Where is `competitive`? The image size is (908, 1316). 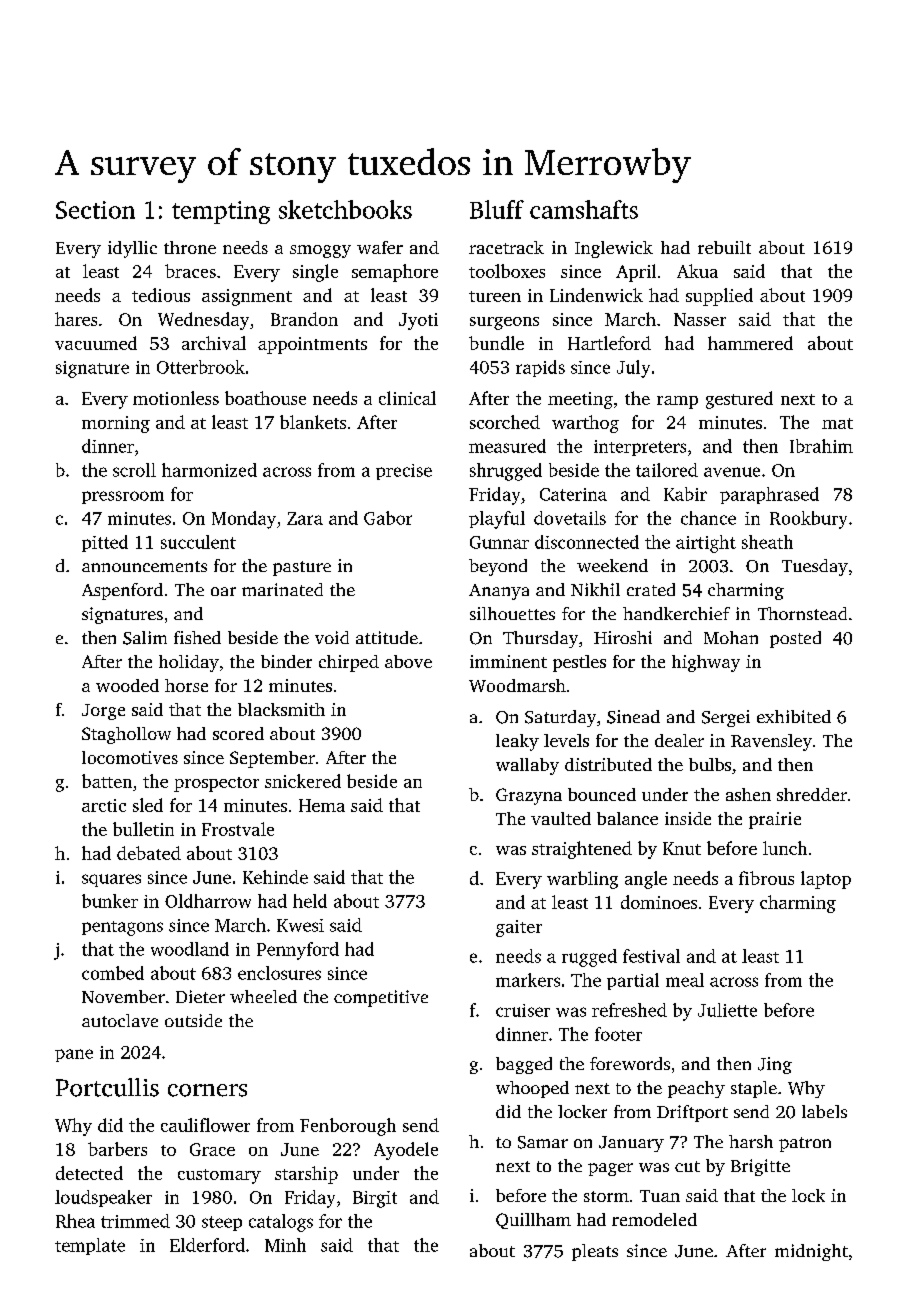 competitive is located at coordinates (381, 998).
